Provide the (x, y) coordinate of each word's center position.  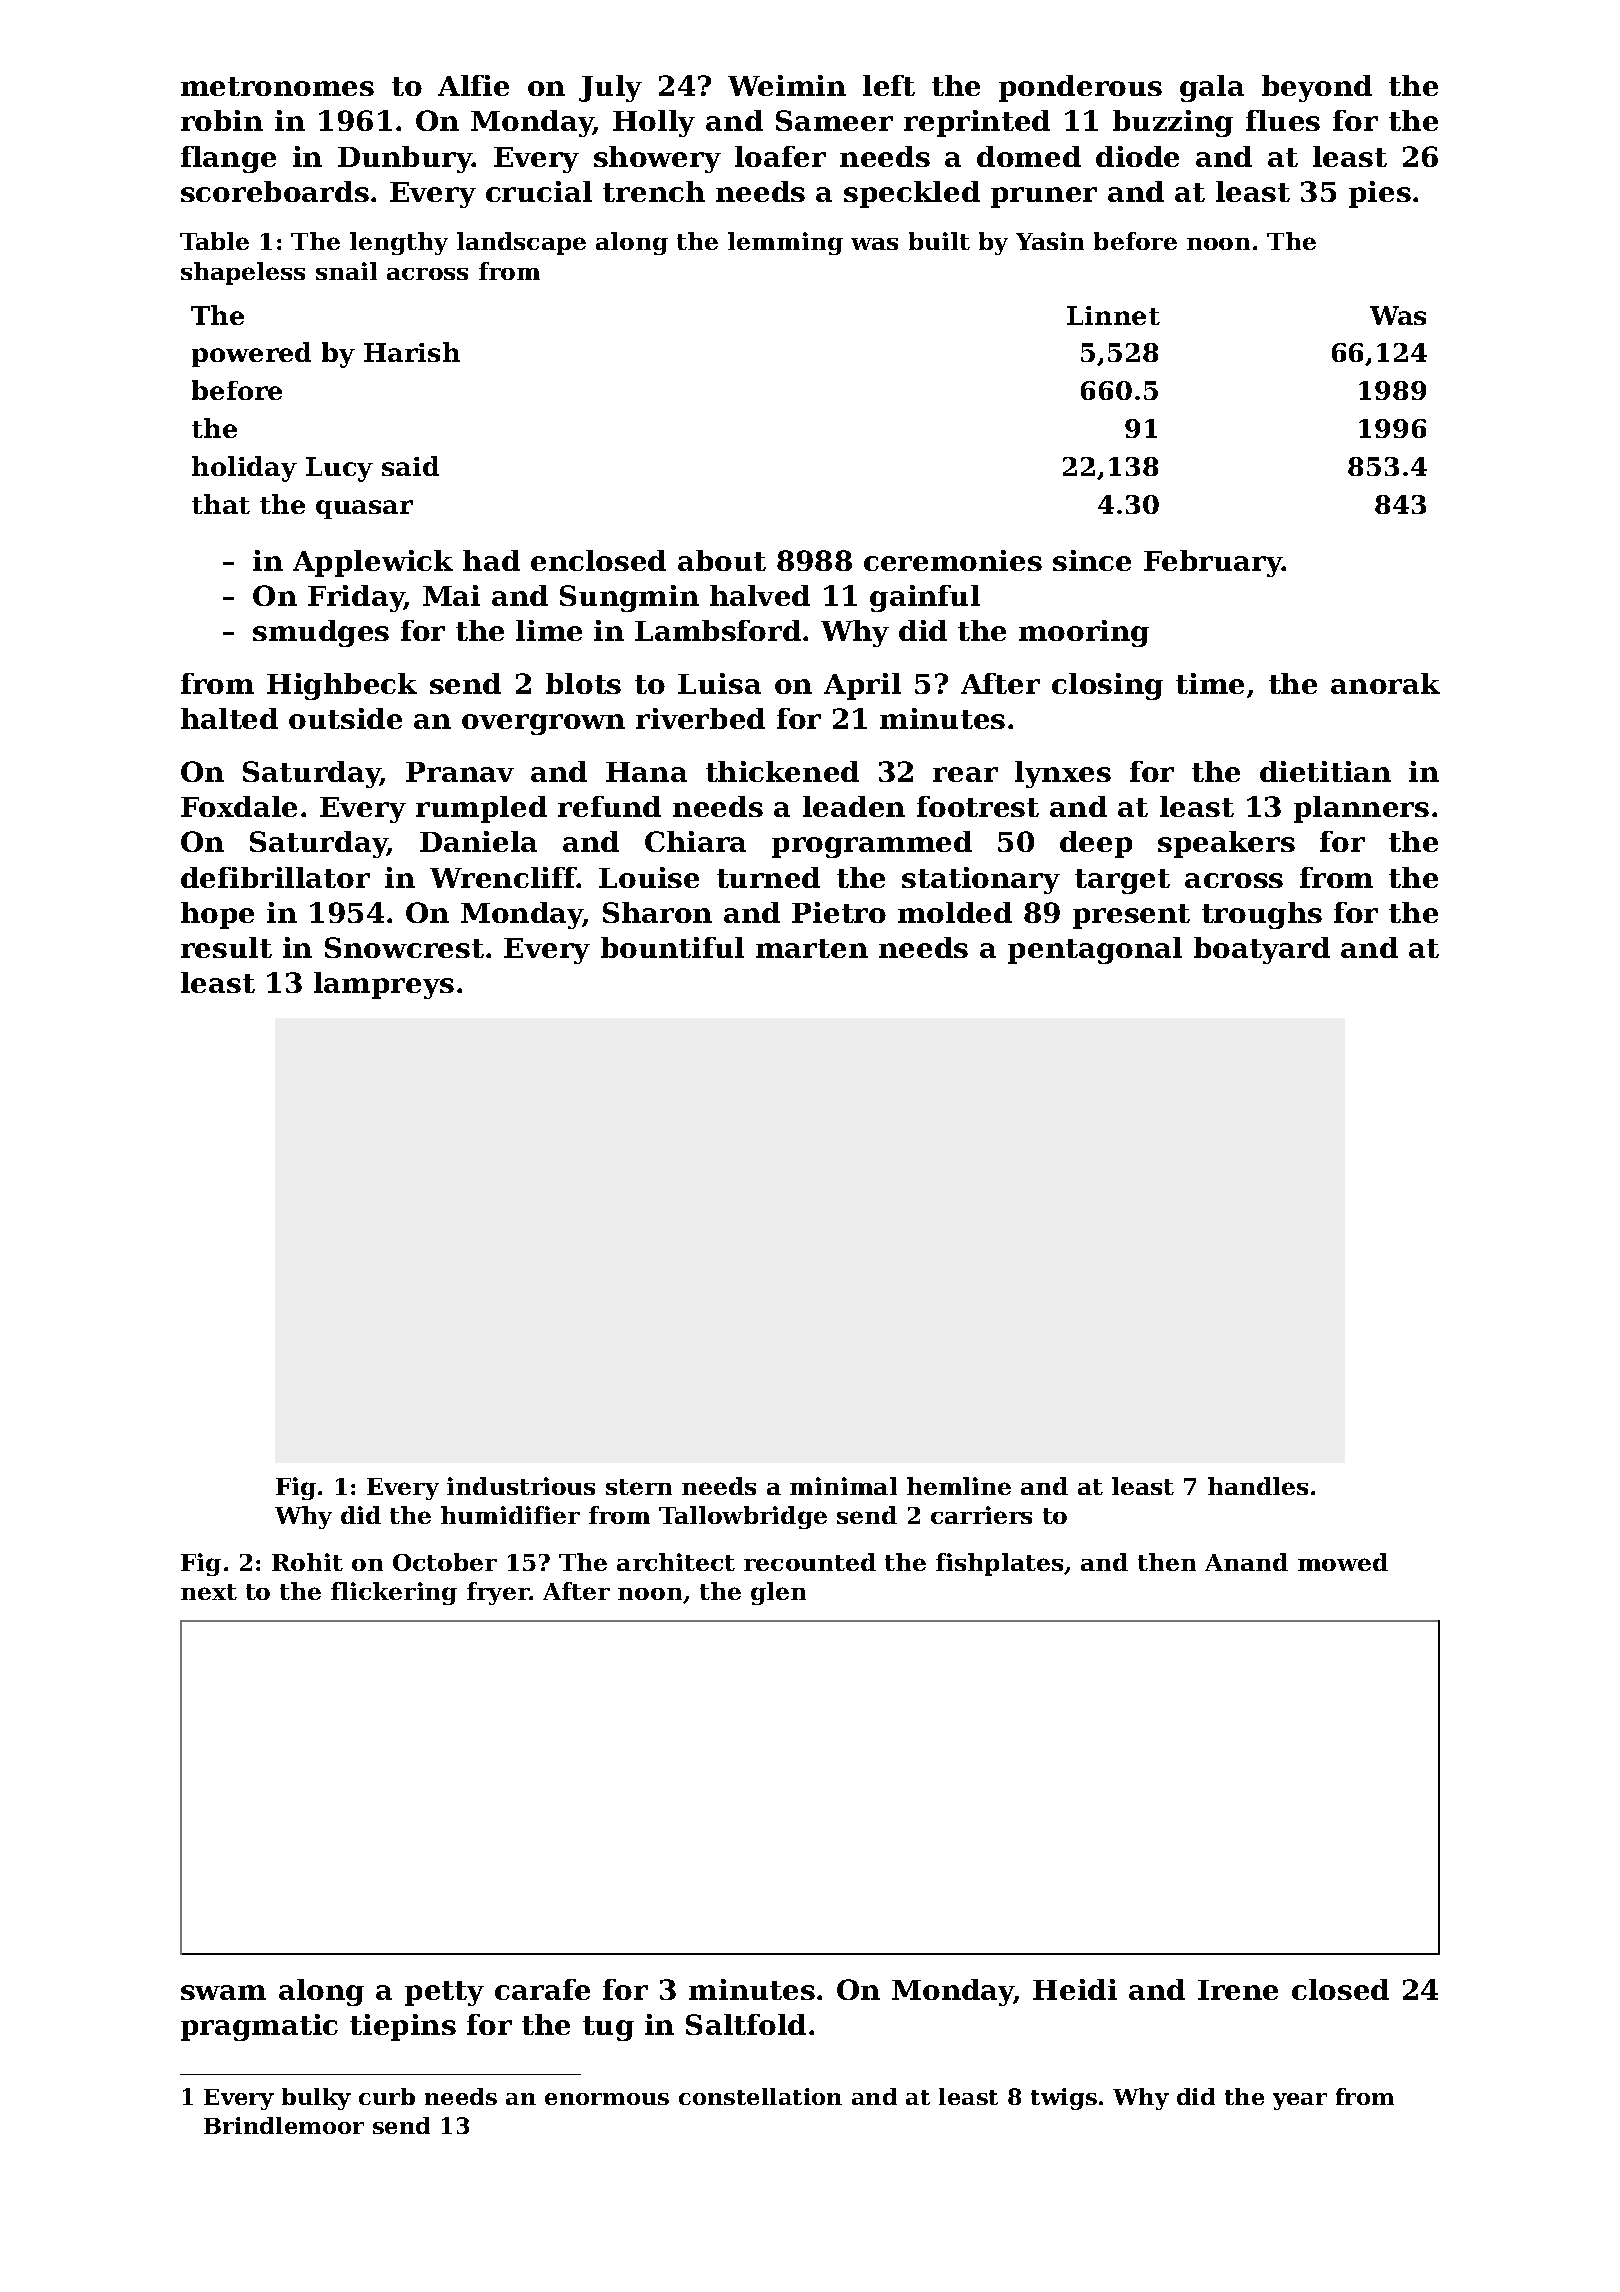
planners (1361, 809)
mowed (1343, 1562)
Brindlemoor (284, 2125)
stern (639, 1487)
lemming (785, 243)
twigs (1064, 2099)
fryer (498, 1593)
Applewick (373, 563)
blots (583, 683)
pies (1380, 194)
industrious (521, 1486)
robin (222, 120)
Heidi (1075, 1989)
